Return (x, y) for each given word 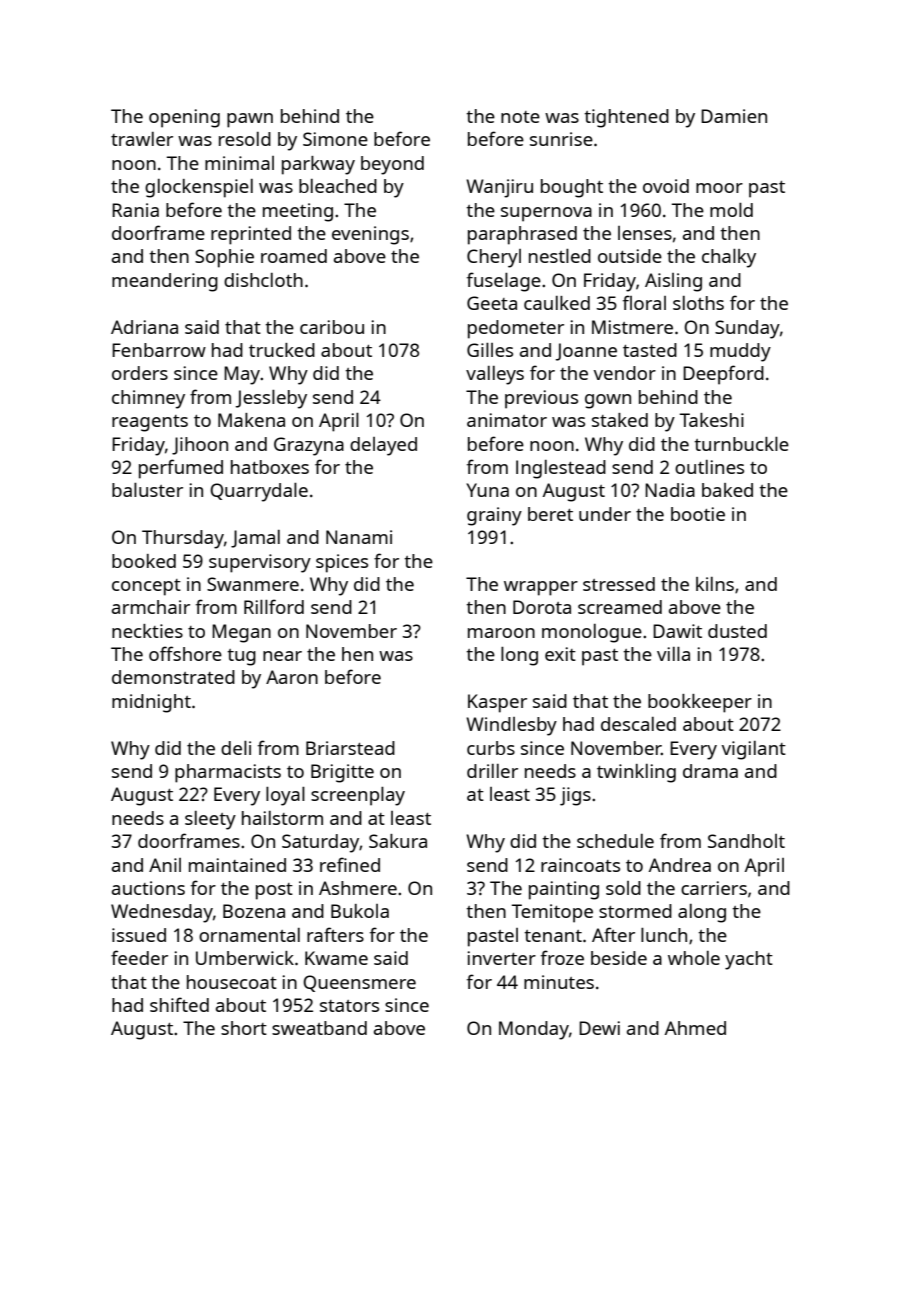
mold (731, 210)
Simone (335, 139)
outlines (709, 467)
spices (342, 563)
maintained (237, 865)
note (520, 117)
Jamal (255, 539)
